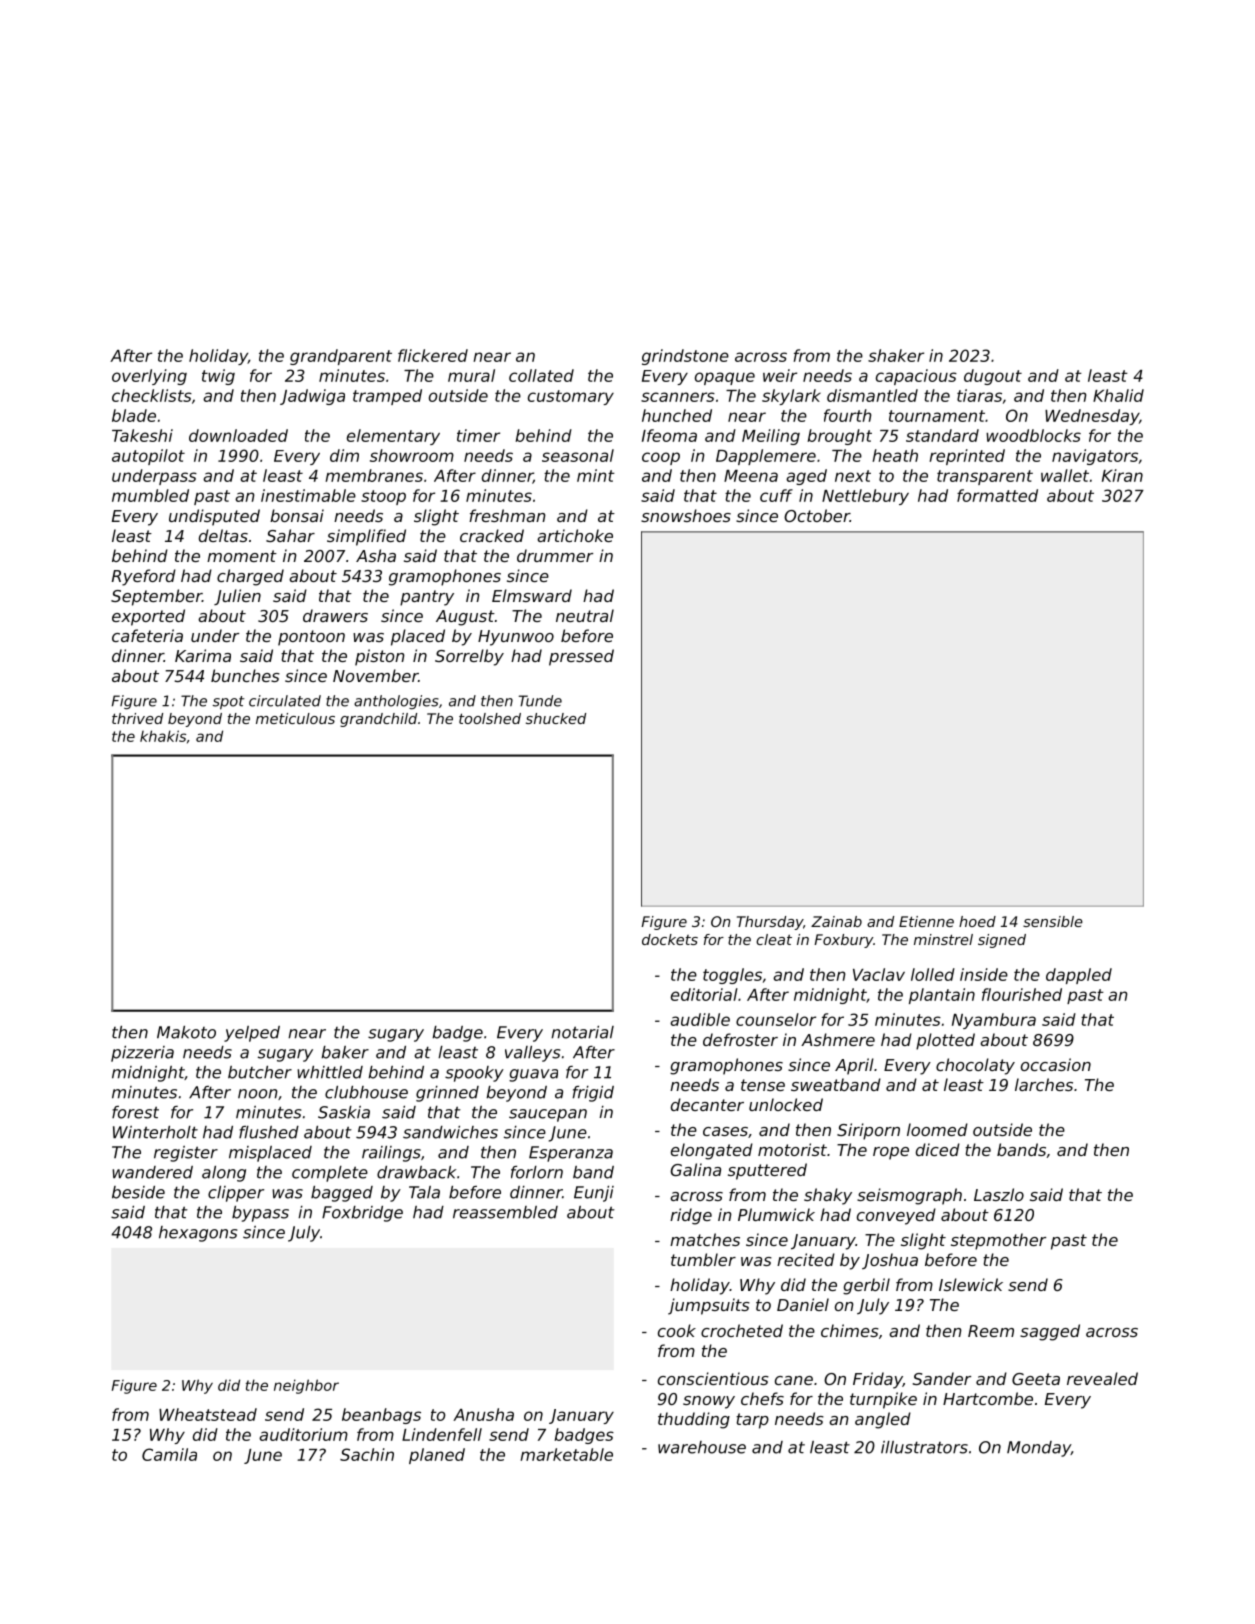  What do you see at coordinates (148, 457) in the screenshot?
I see `autopilot` at bounding box center [148, 457].
